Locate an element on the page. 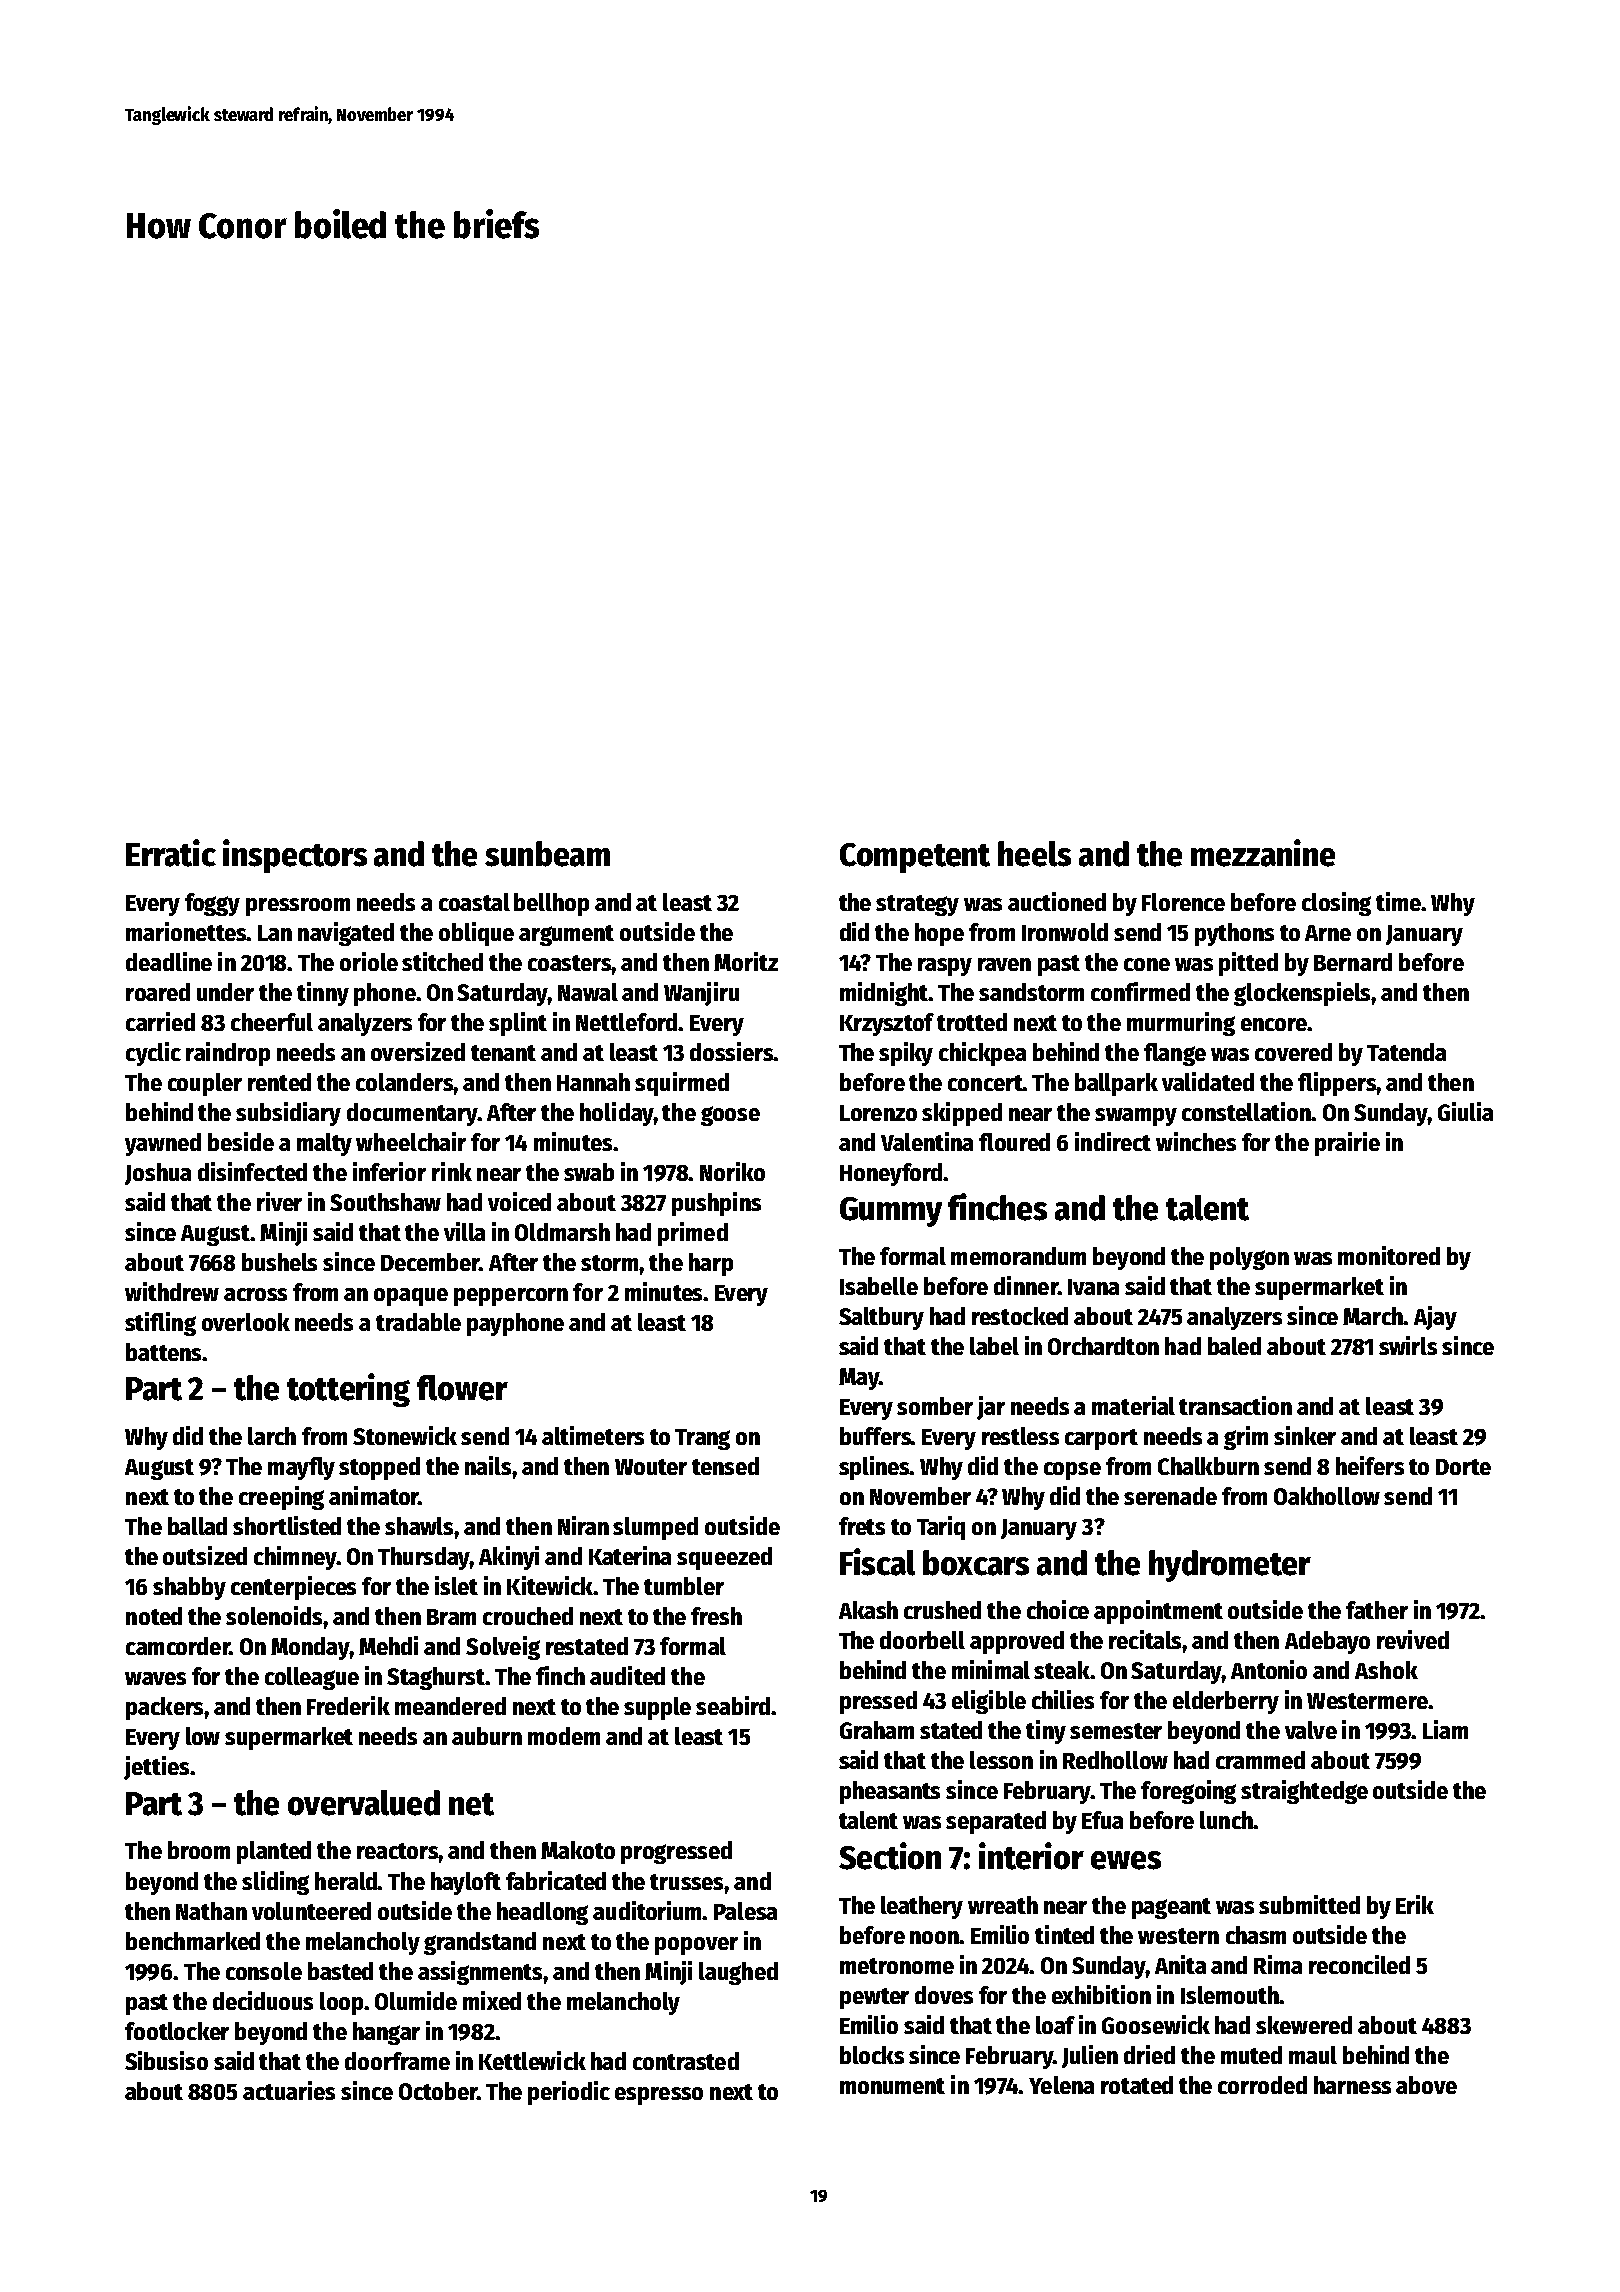 The height and width of the document is (2292, 1620). Liam is located at coordinates (1445, 1729).
